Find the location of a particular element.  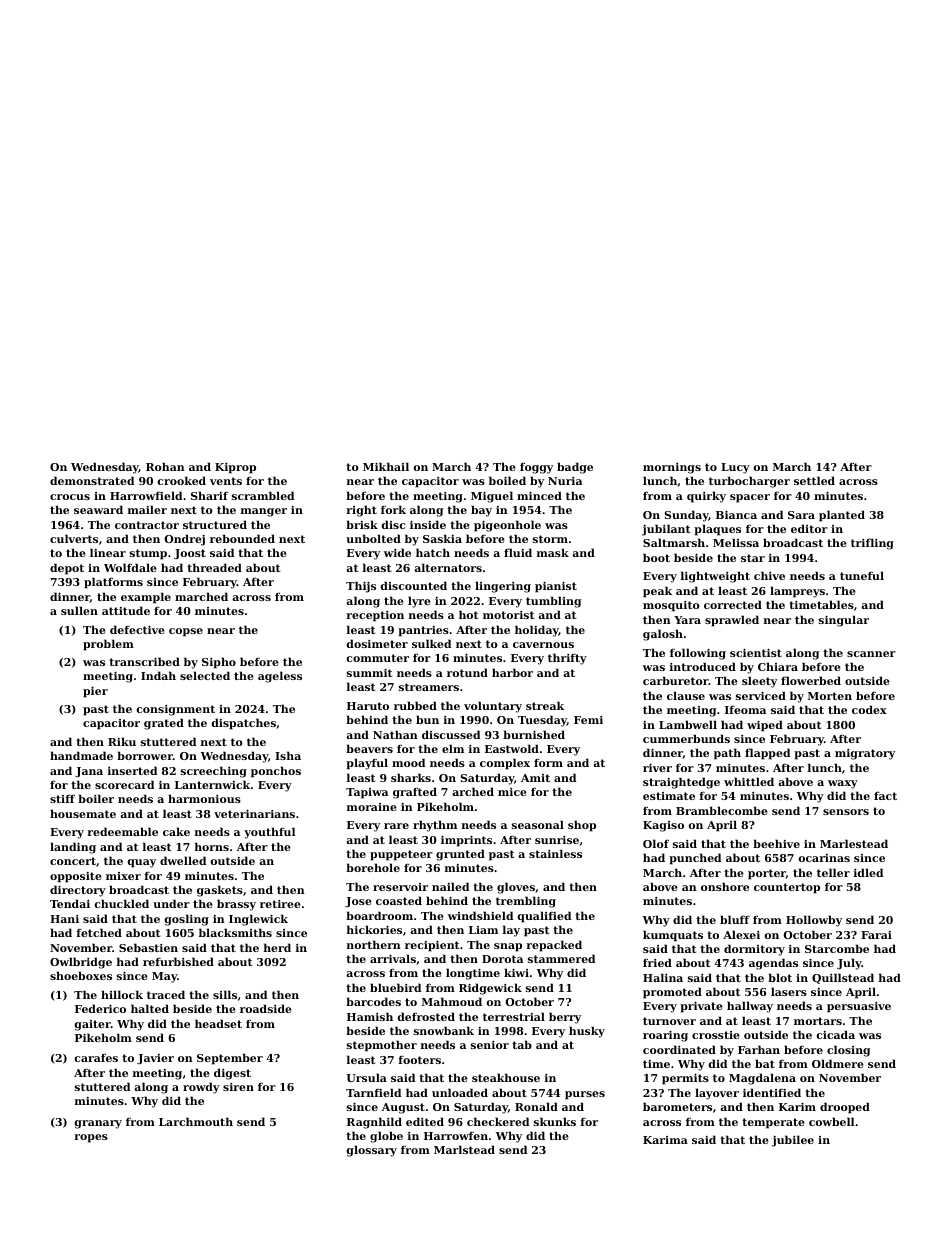

dwelled is located at coordinates (183, 860).
